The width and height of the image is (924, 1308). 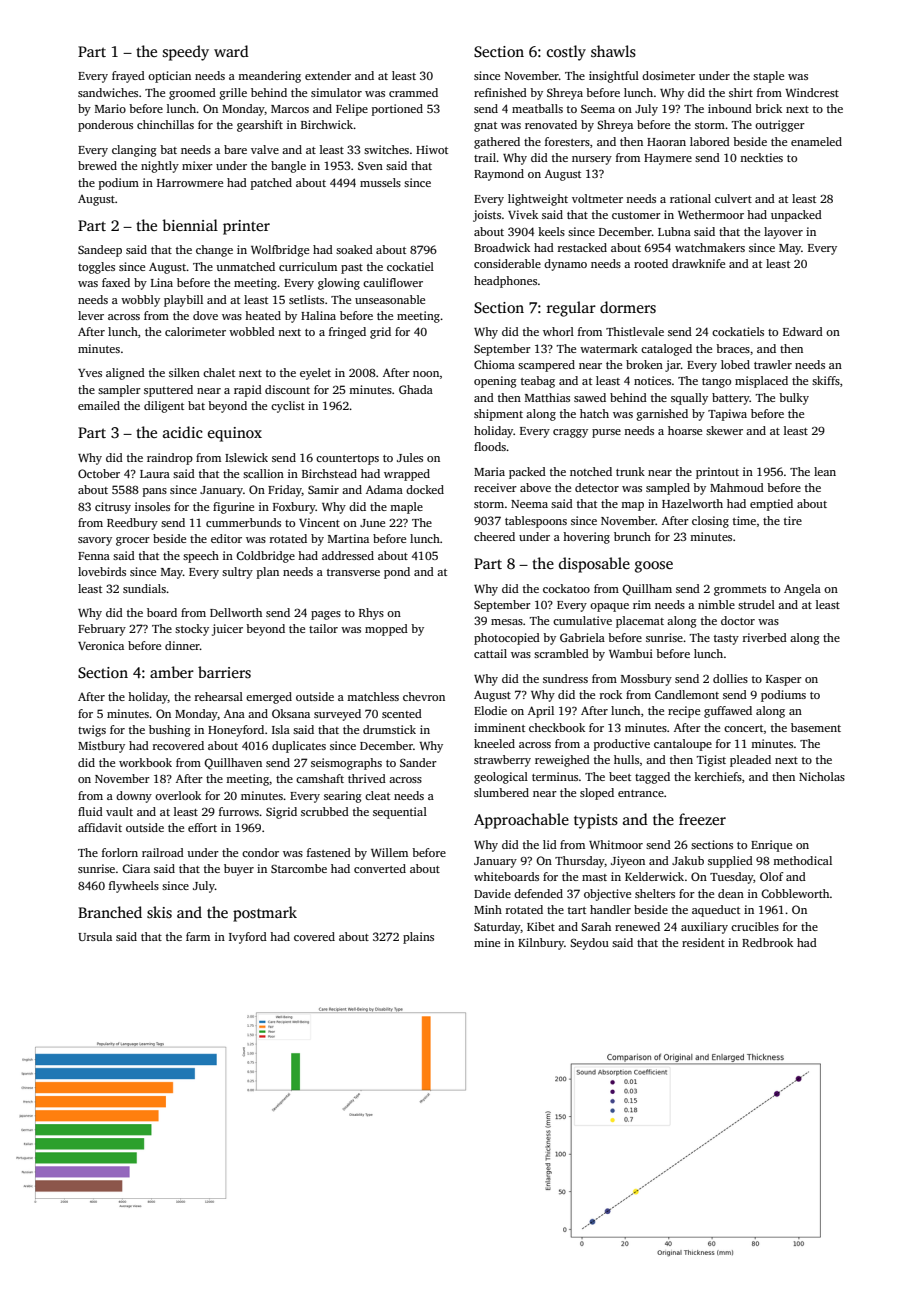 I want to click on photocopied, so click(x=507, y=639).
